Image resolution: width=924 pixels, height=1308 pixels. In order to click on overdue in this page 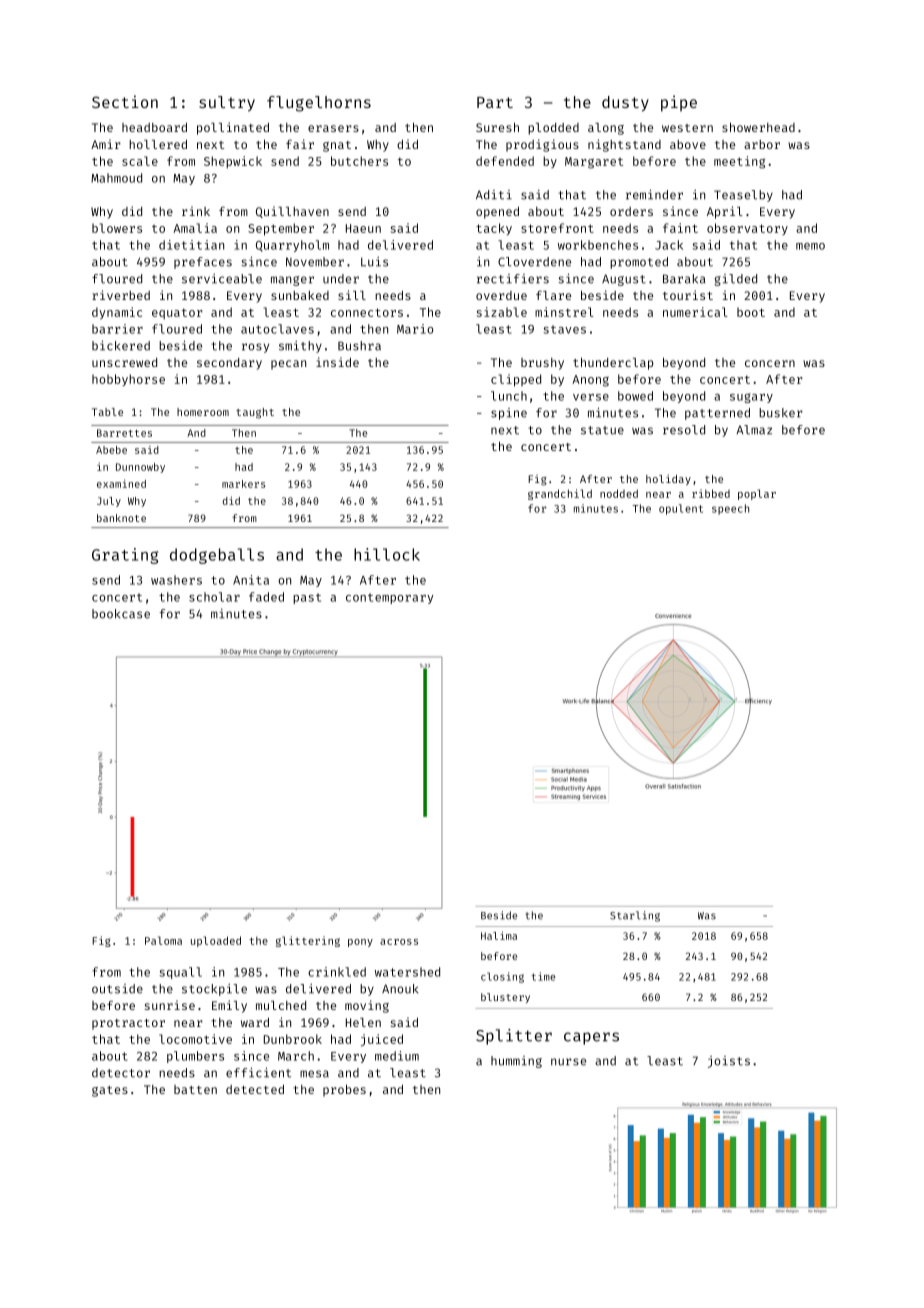, I will do `click(501, 295)`.
